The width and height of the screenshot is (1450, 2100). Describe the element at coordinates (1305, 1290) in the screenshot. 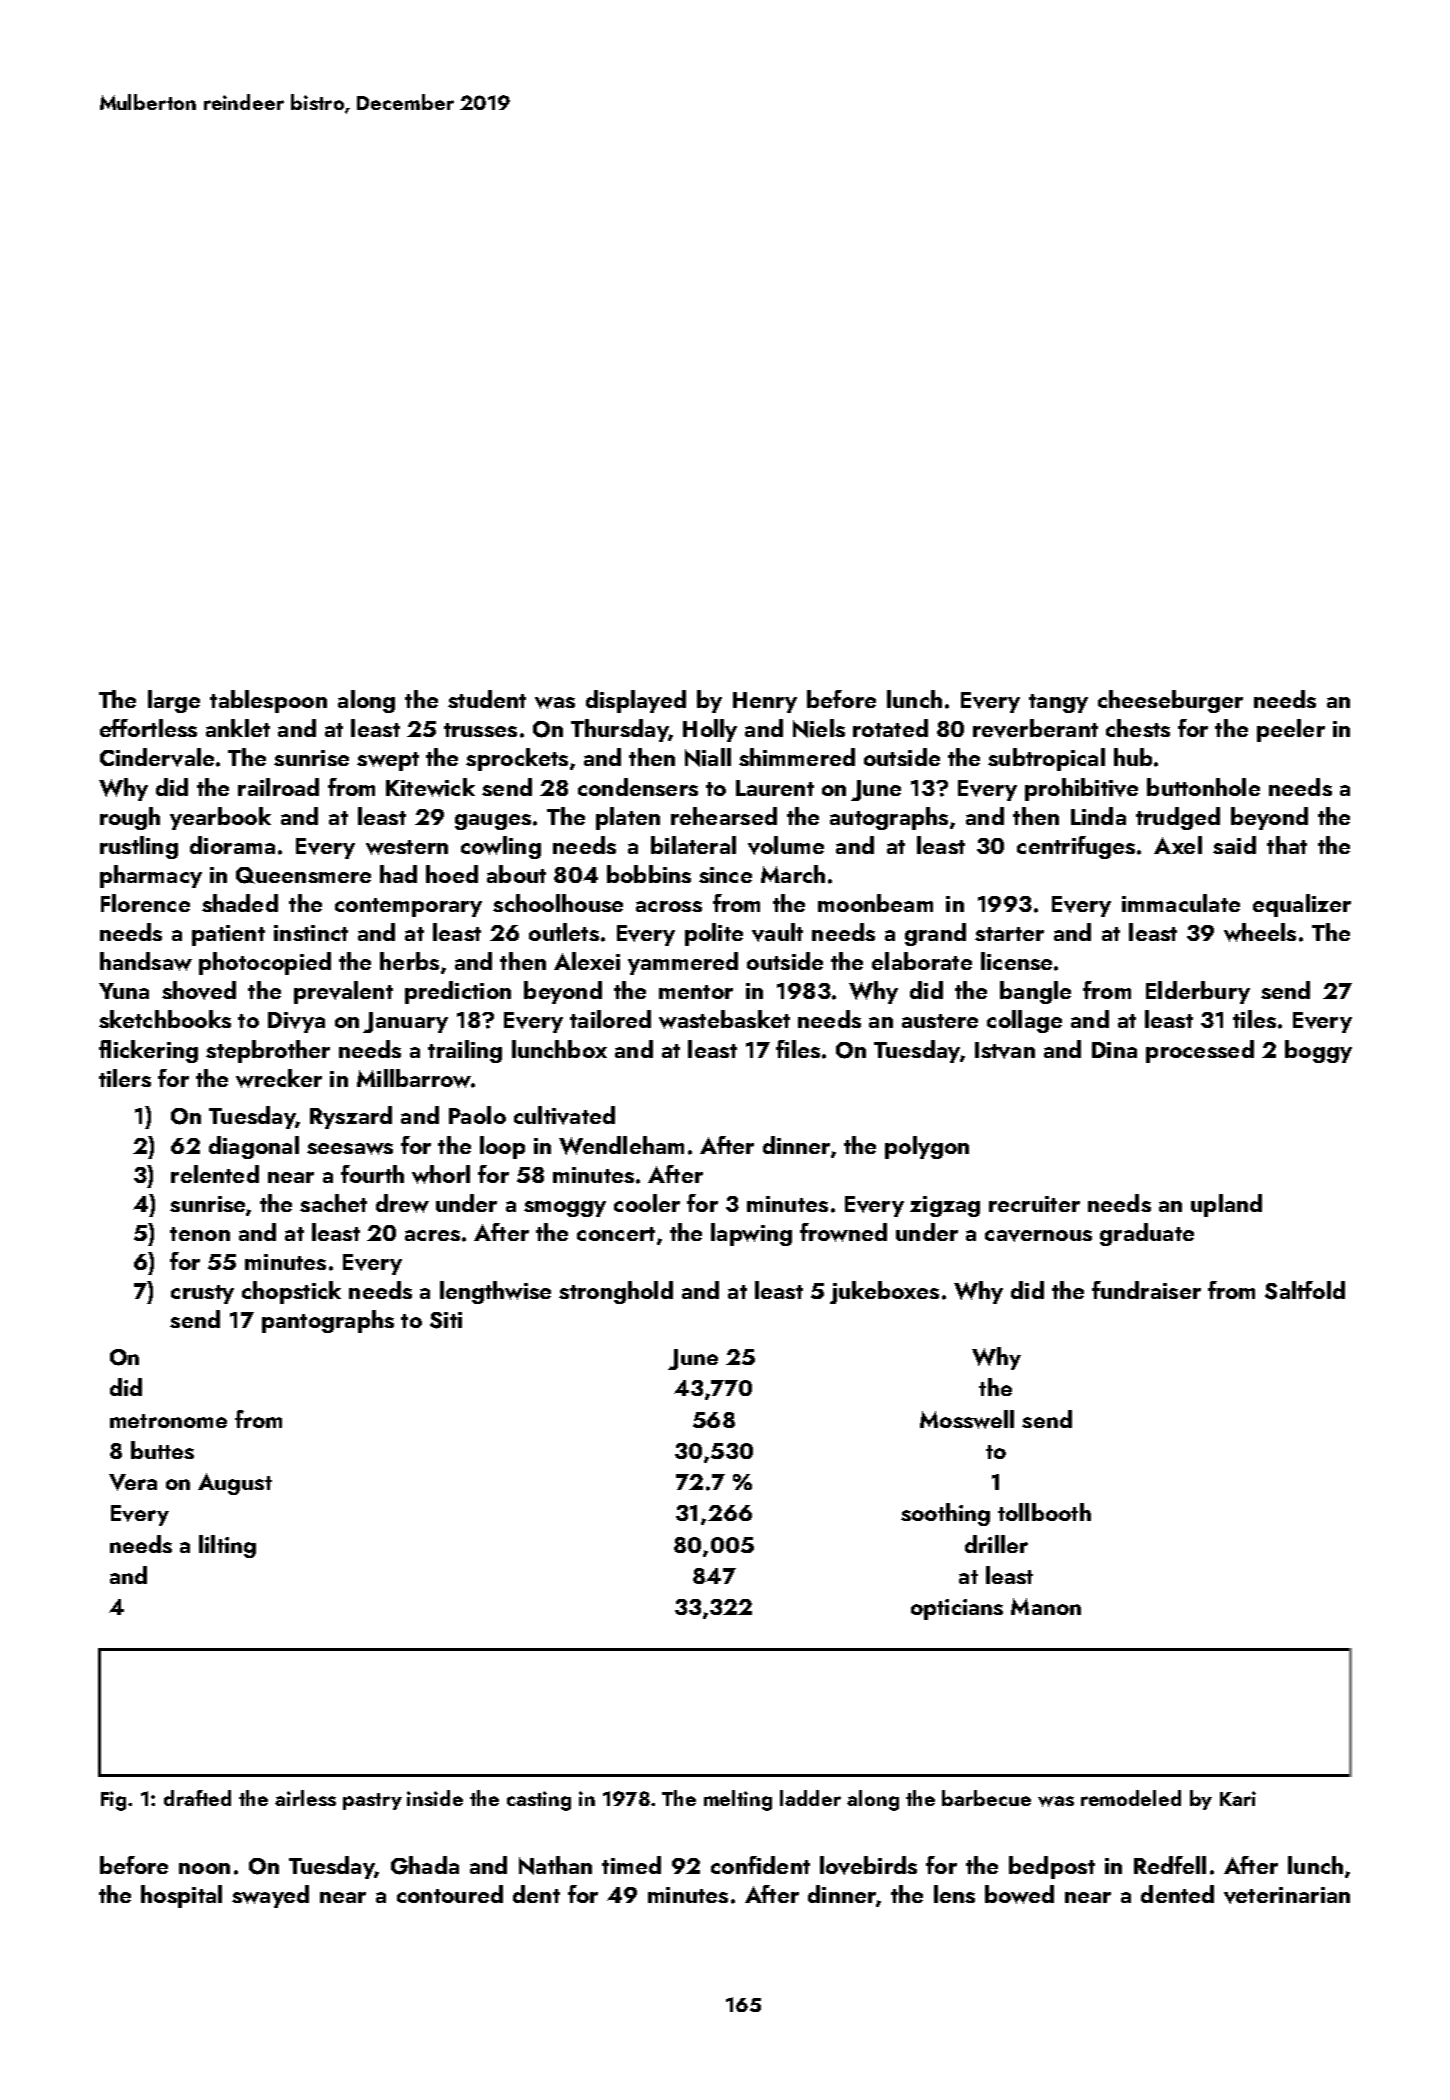

I see `Saltfold` at that location.
